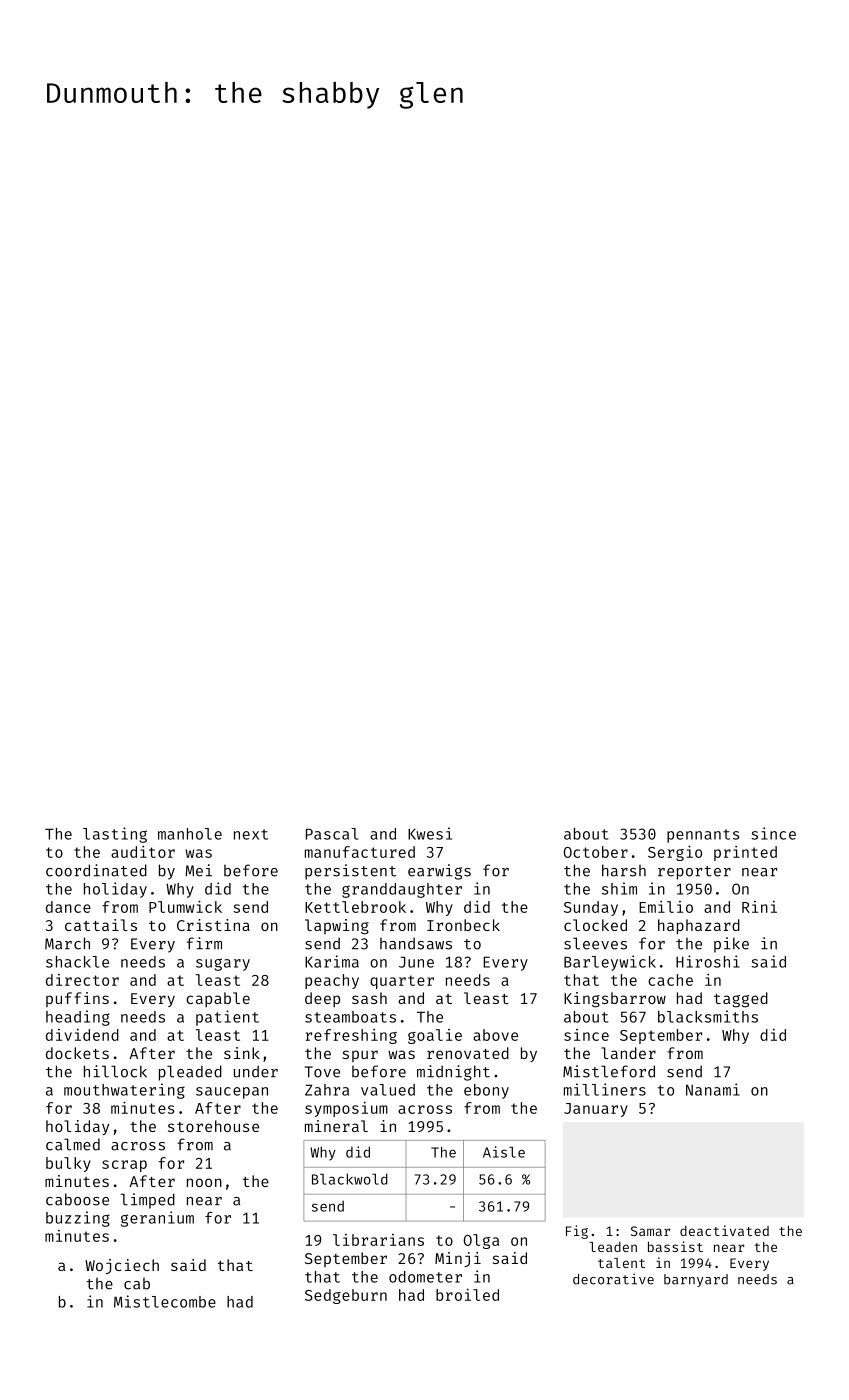 Image resolution: width=849 pixels, height=1400 pixels. I want to click on caboose, so click(77, 1199).
